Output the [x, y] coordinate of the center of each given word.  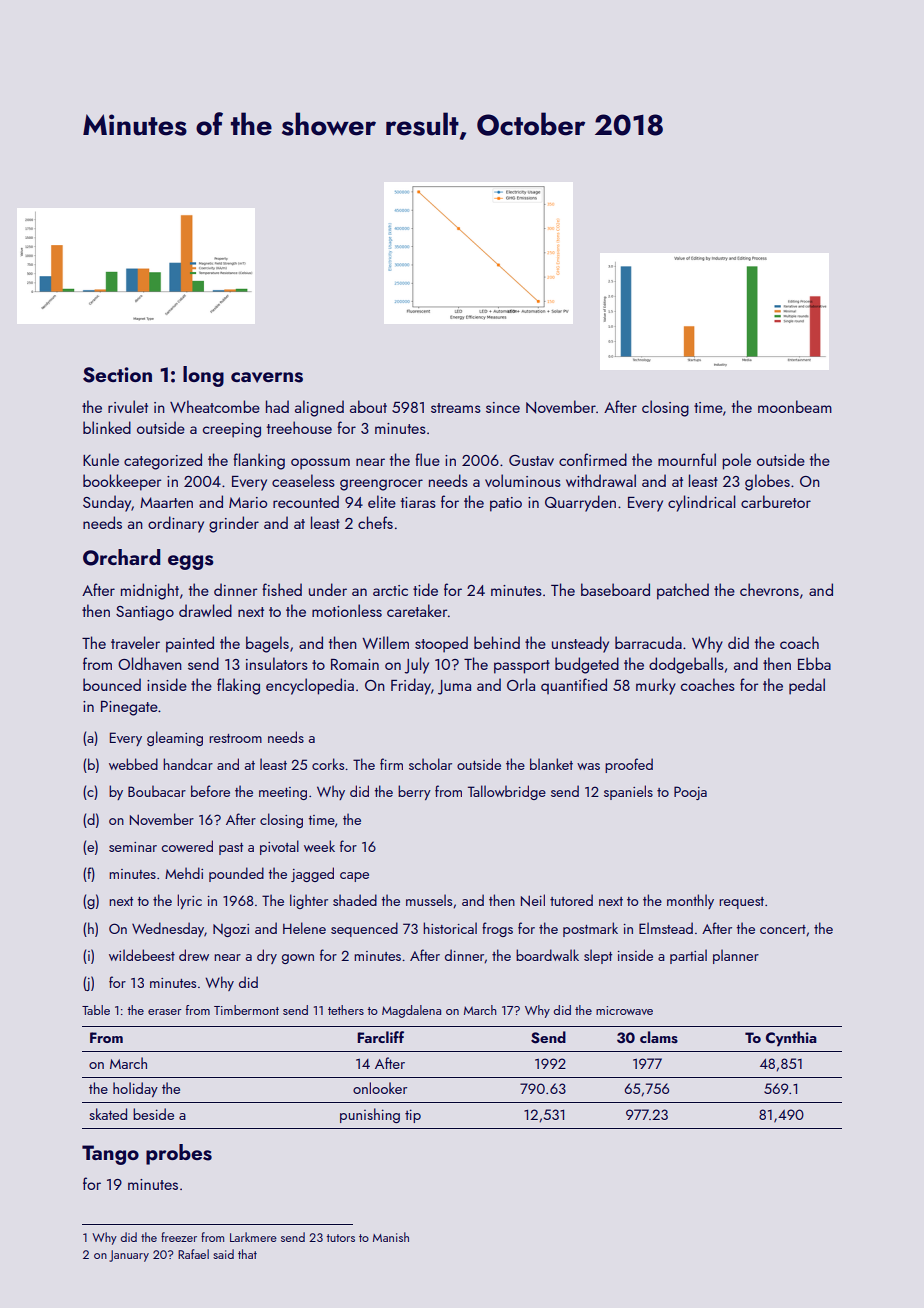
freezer [179, 1237]
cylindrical [702, 503]
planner [736, 956]
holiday [135, 1089]
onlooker [380, 1088]
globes [767, 482]
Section [117, 375]
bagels [267, 644]
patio [506, 504]
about [368, 406]
